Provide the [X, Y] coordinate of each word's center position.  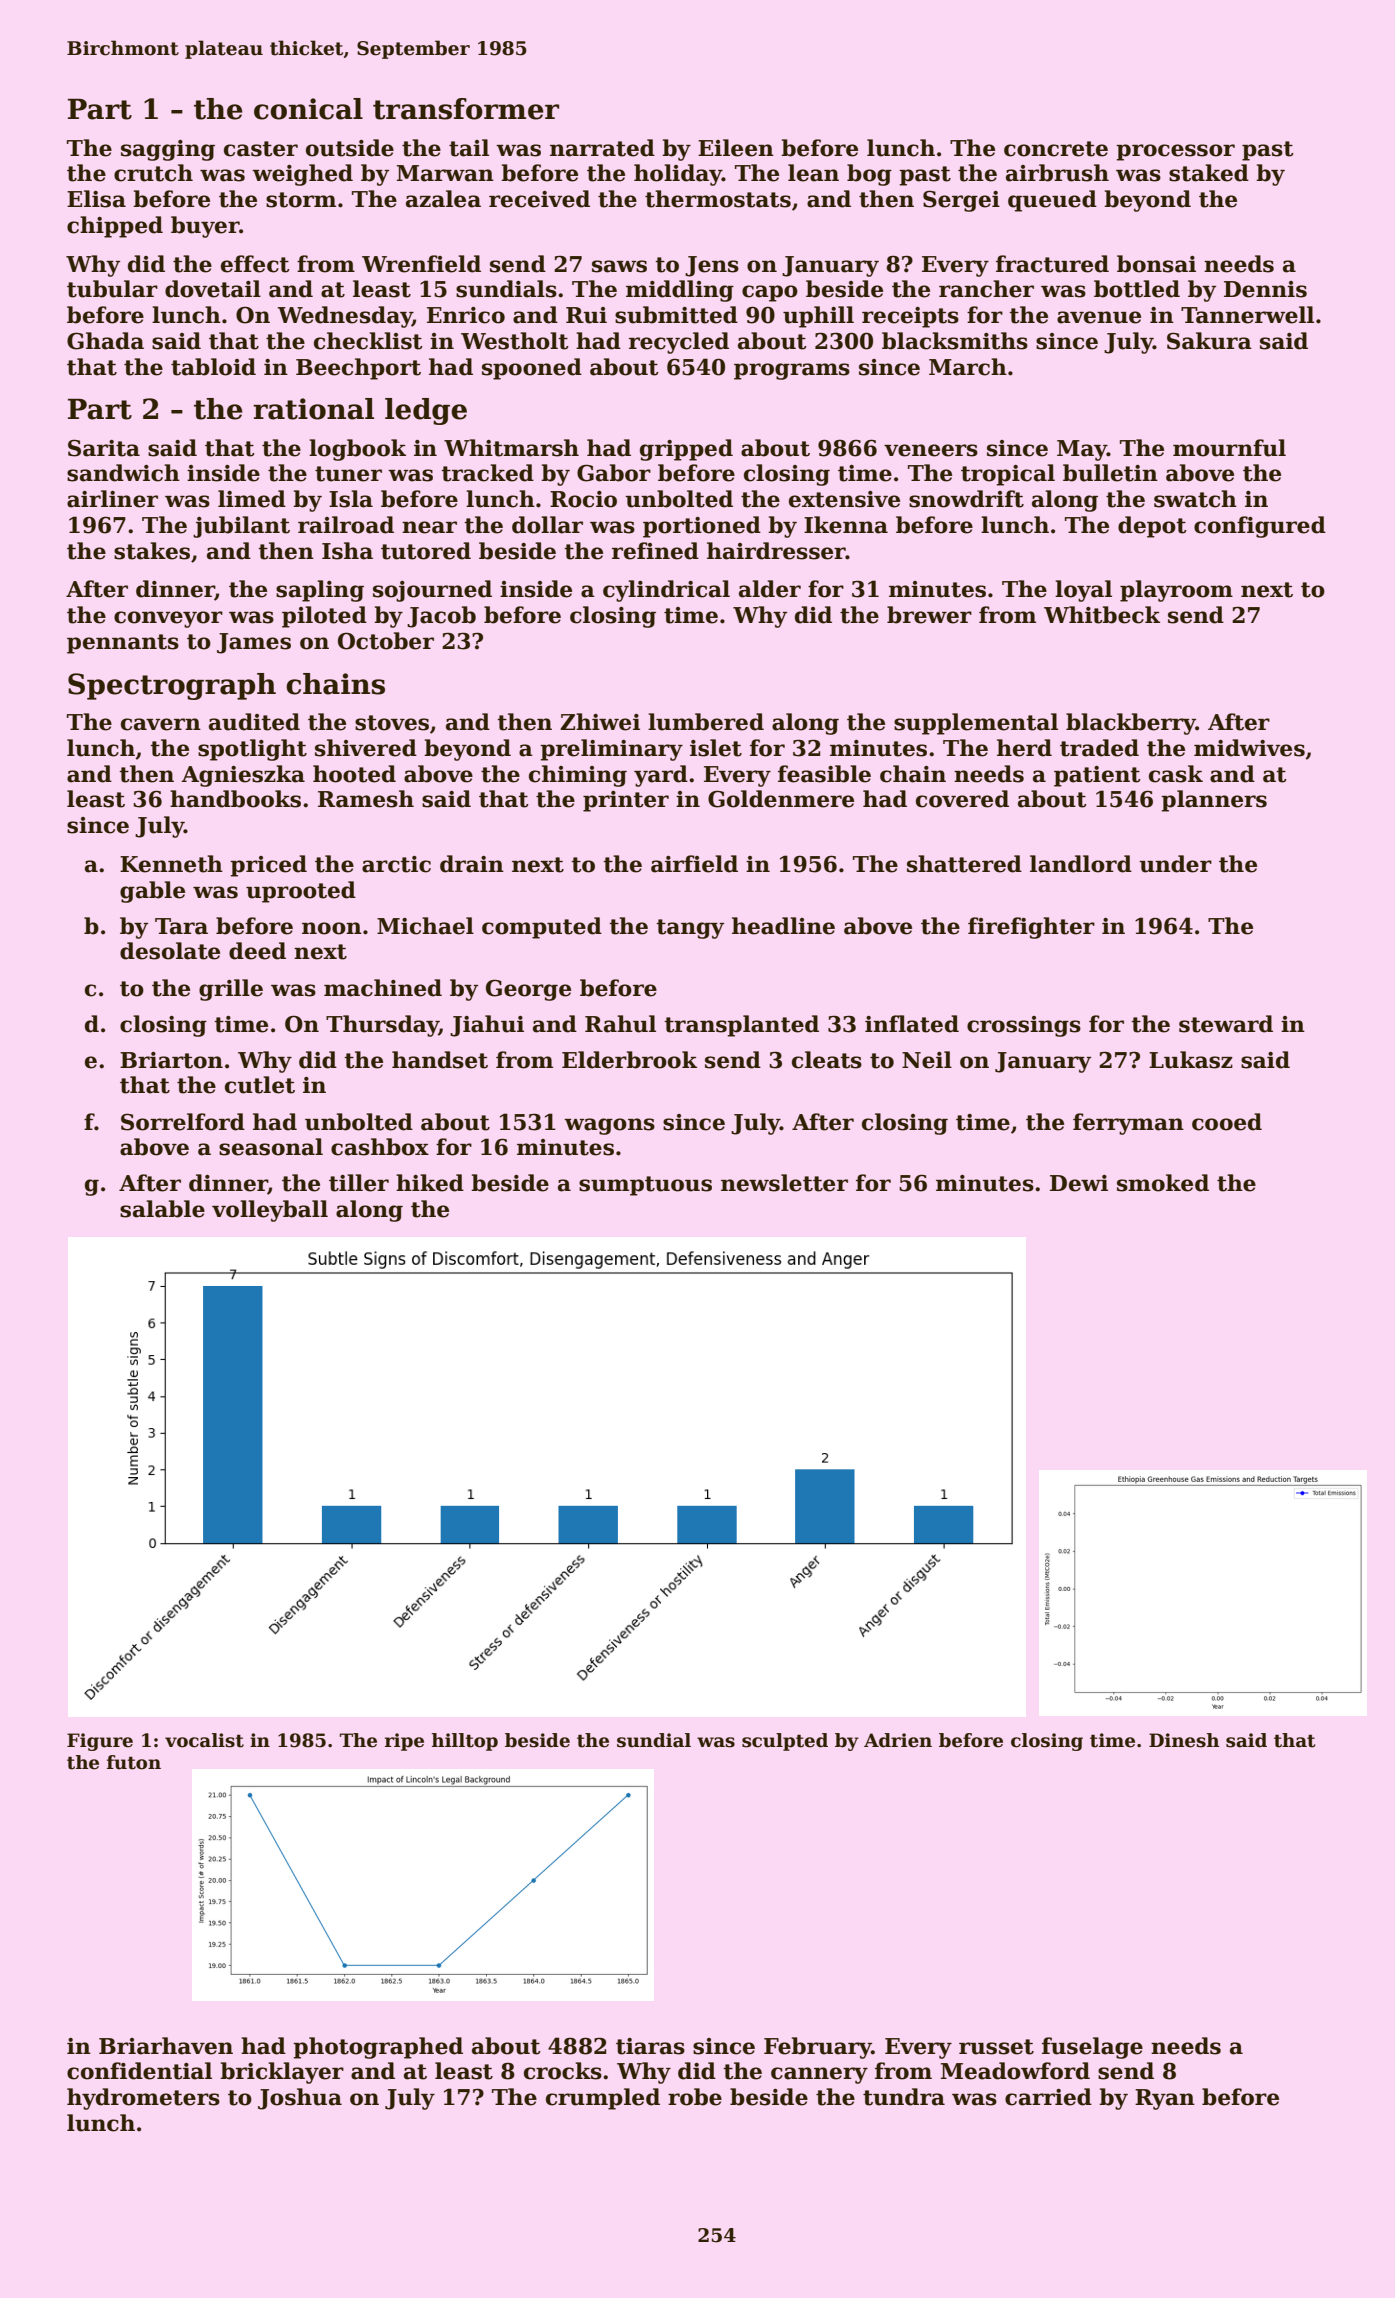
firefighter [1031, 928]
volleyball [270, 1211]
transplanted [741, 1026]
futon [134, 1762]
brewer [929, 615]
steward [1226, 1024]
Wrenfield [421, 264]
